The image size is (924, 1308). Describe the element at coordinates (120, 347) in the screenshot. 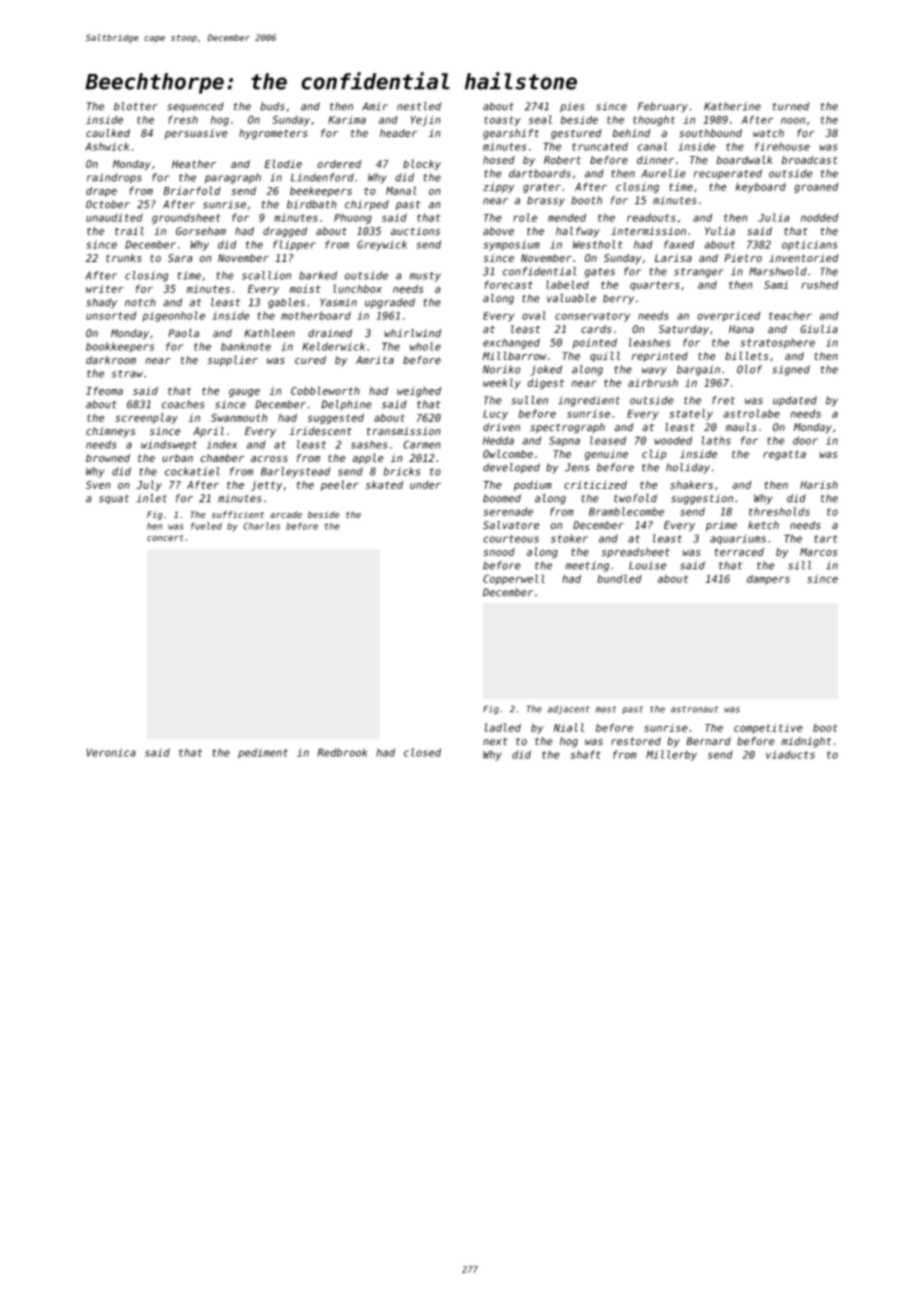

I see `bookkeepers` at that location.
